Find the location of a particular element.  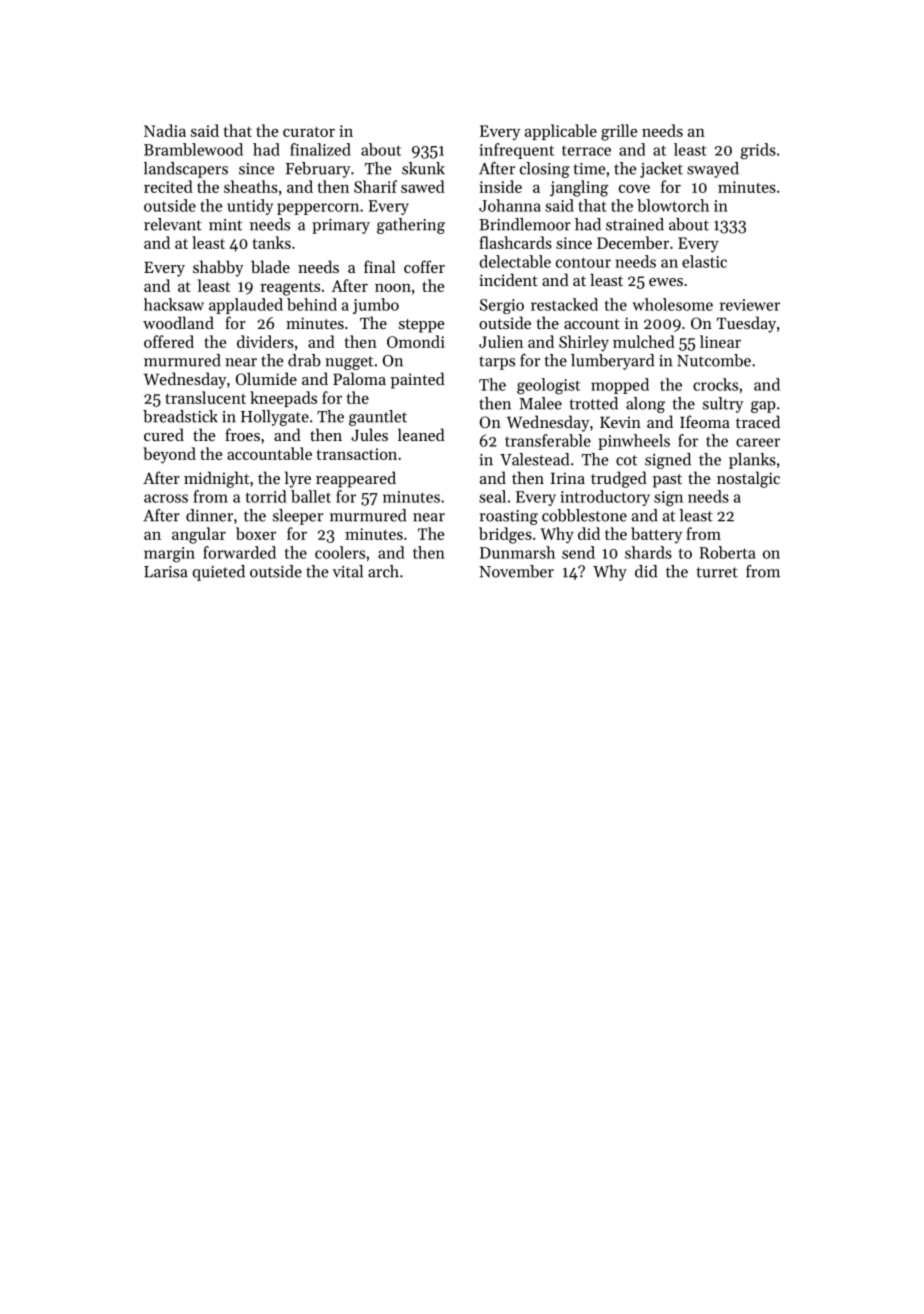

Ifeoma is located at coordinates (705, 421).
